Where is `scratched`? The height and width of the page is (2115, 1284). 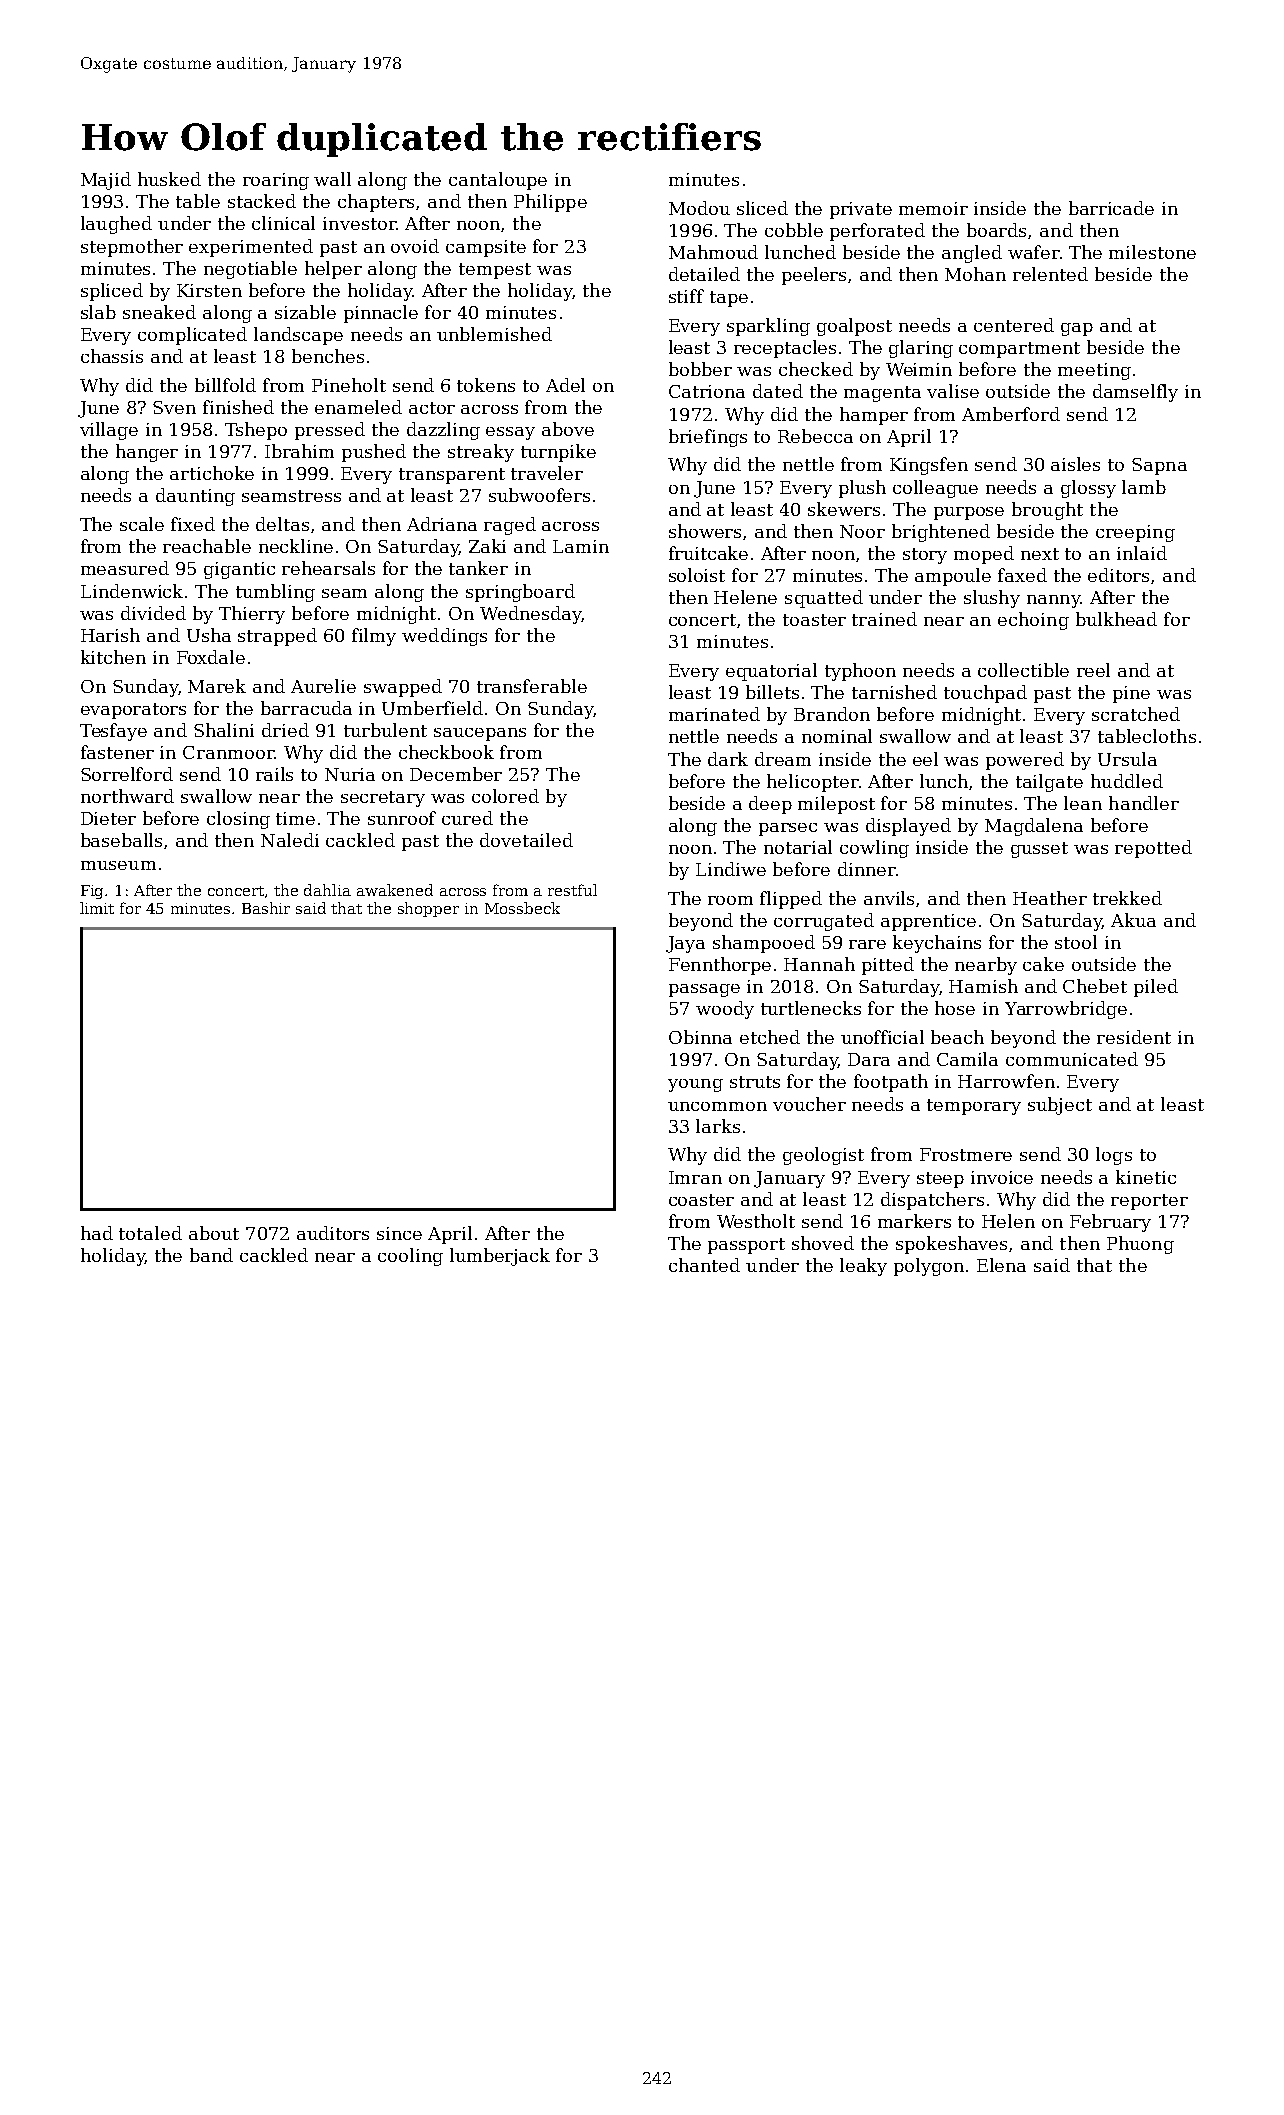
scratched is located at coordinates (1136, 714).
